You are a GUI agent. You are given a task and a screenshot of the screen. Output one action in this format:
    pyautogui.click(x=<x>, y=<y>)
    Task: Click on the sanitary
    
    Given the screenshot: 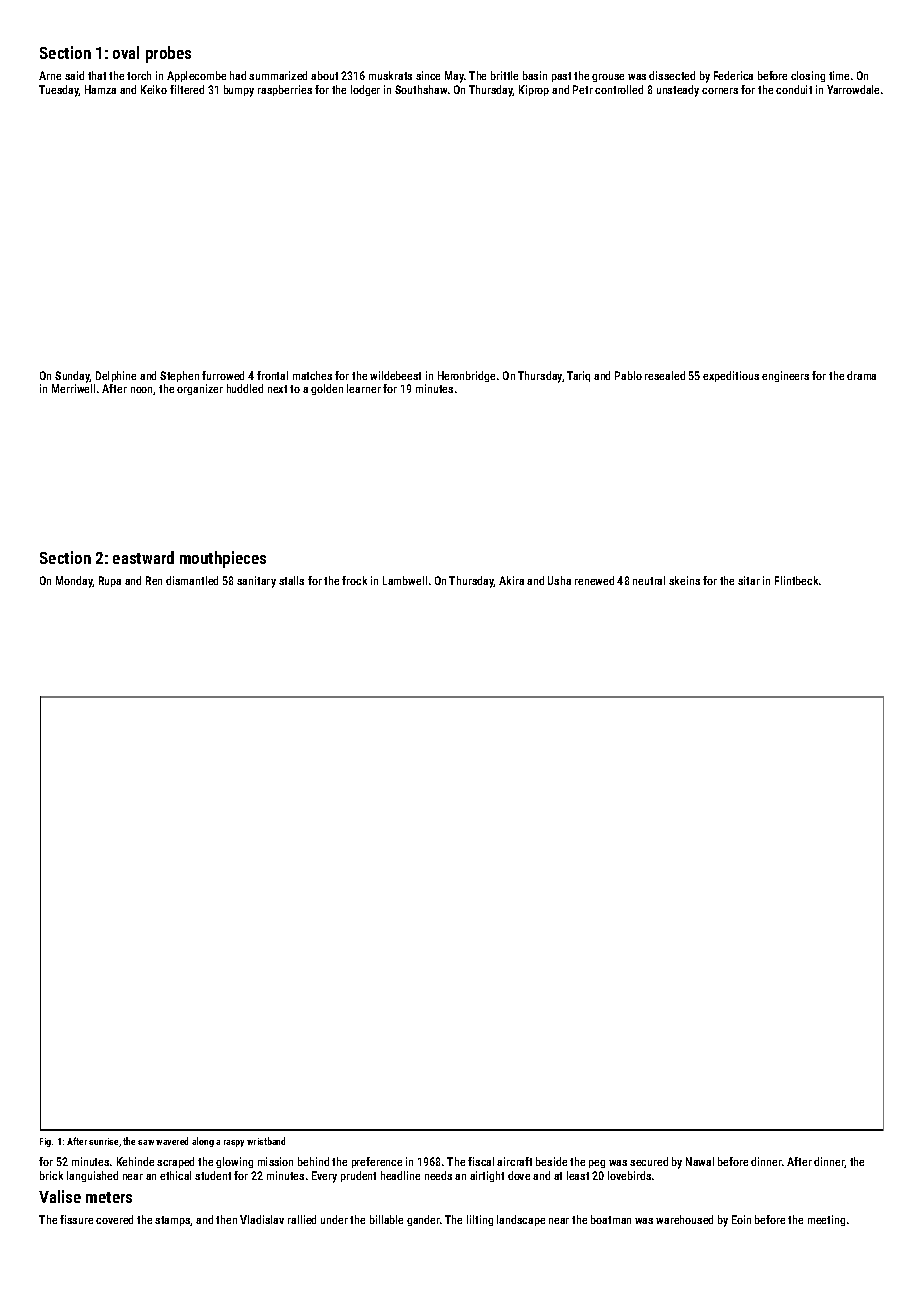 What is the action you would take?
    pyautogui.click(x=256, y=582)
